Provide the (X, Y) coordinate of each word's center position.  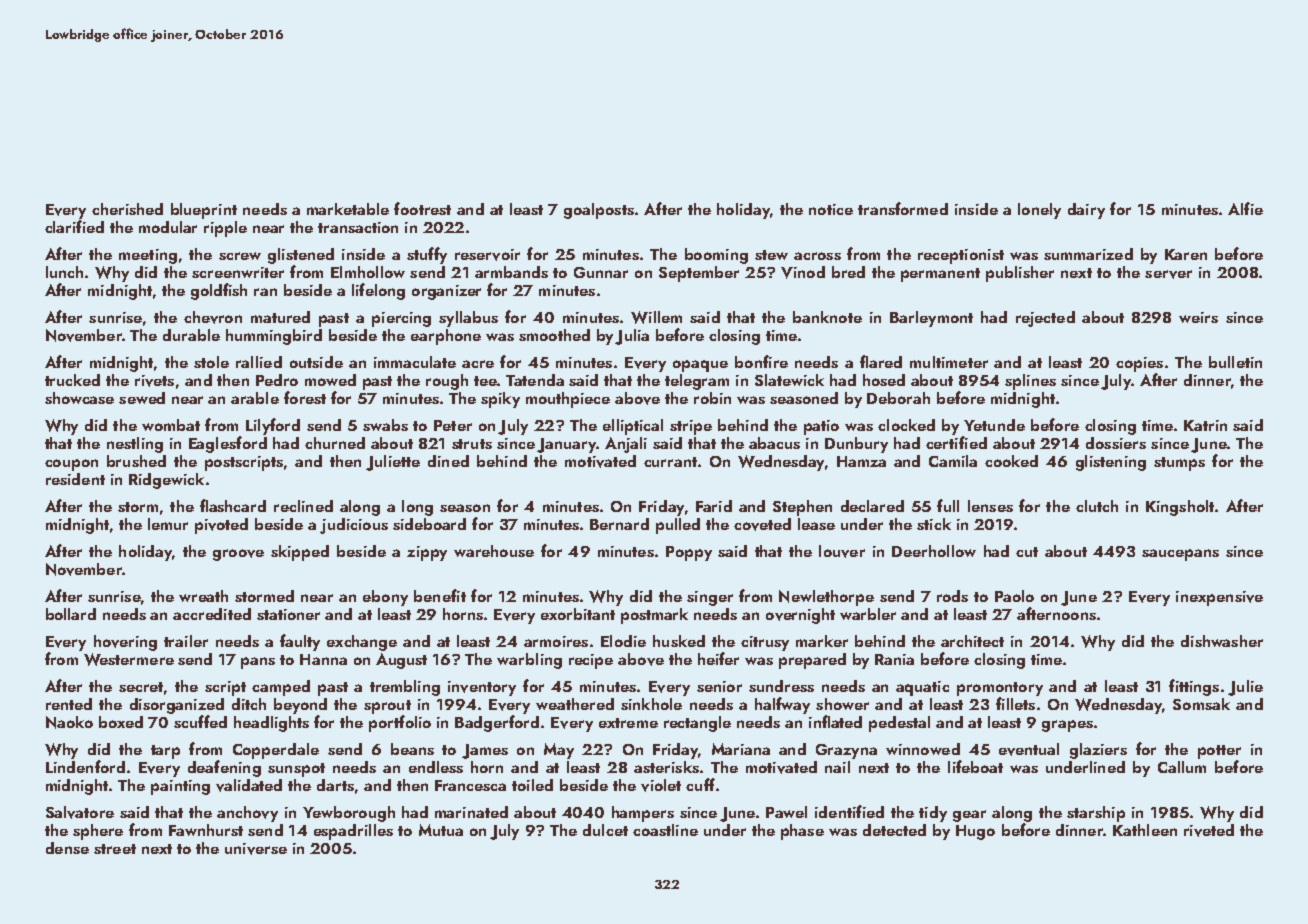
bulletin (1235, 362)
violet (661, 785)
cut (1027, 552)
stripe (691, 427)
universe (256, 849)
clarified (74, 226)
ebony (385, 598)
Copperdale (276, 751)
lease (816, 524)
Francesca (470, 785)
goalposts (599, 211)
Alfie (1245, 208)
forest (305, 397)
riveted (1209, 830)
